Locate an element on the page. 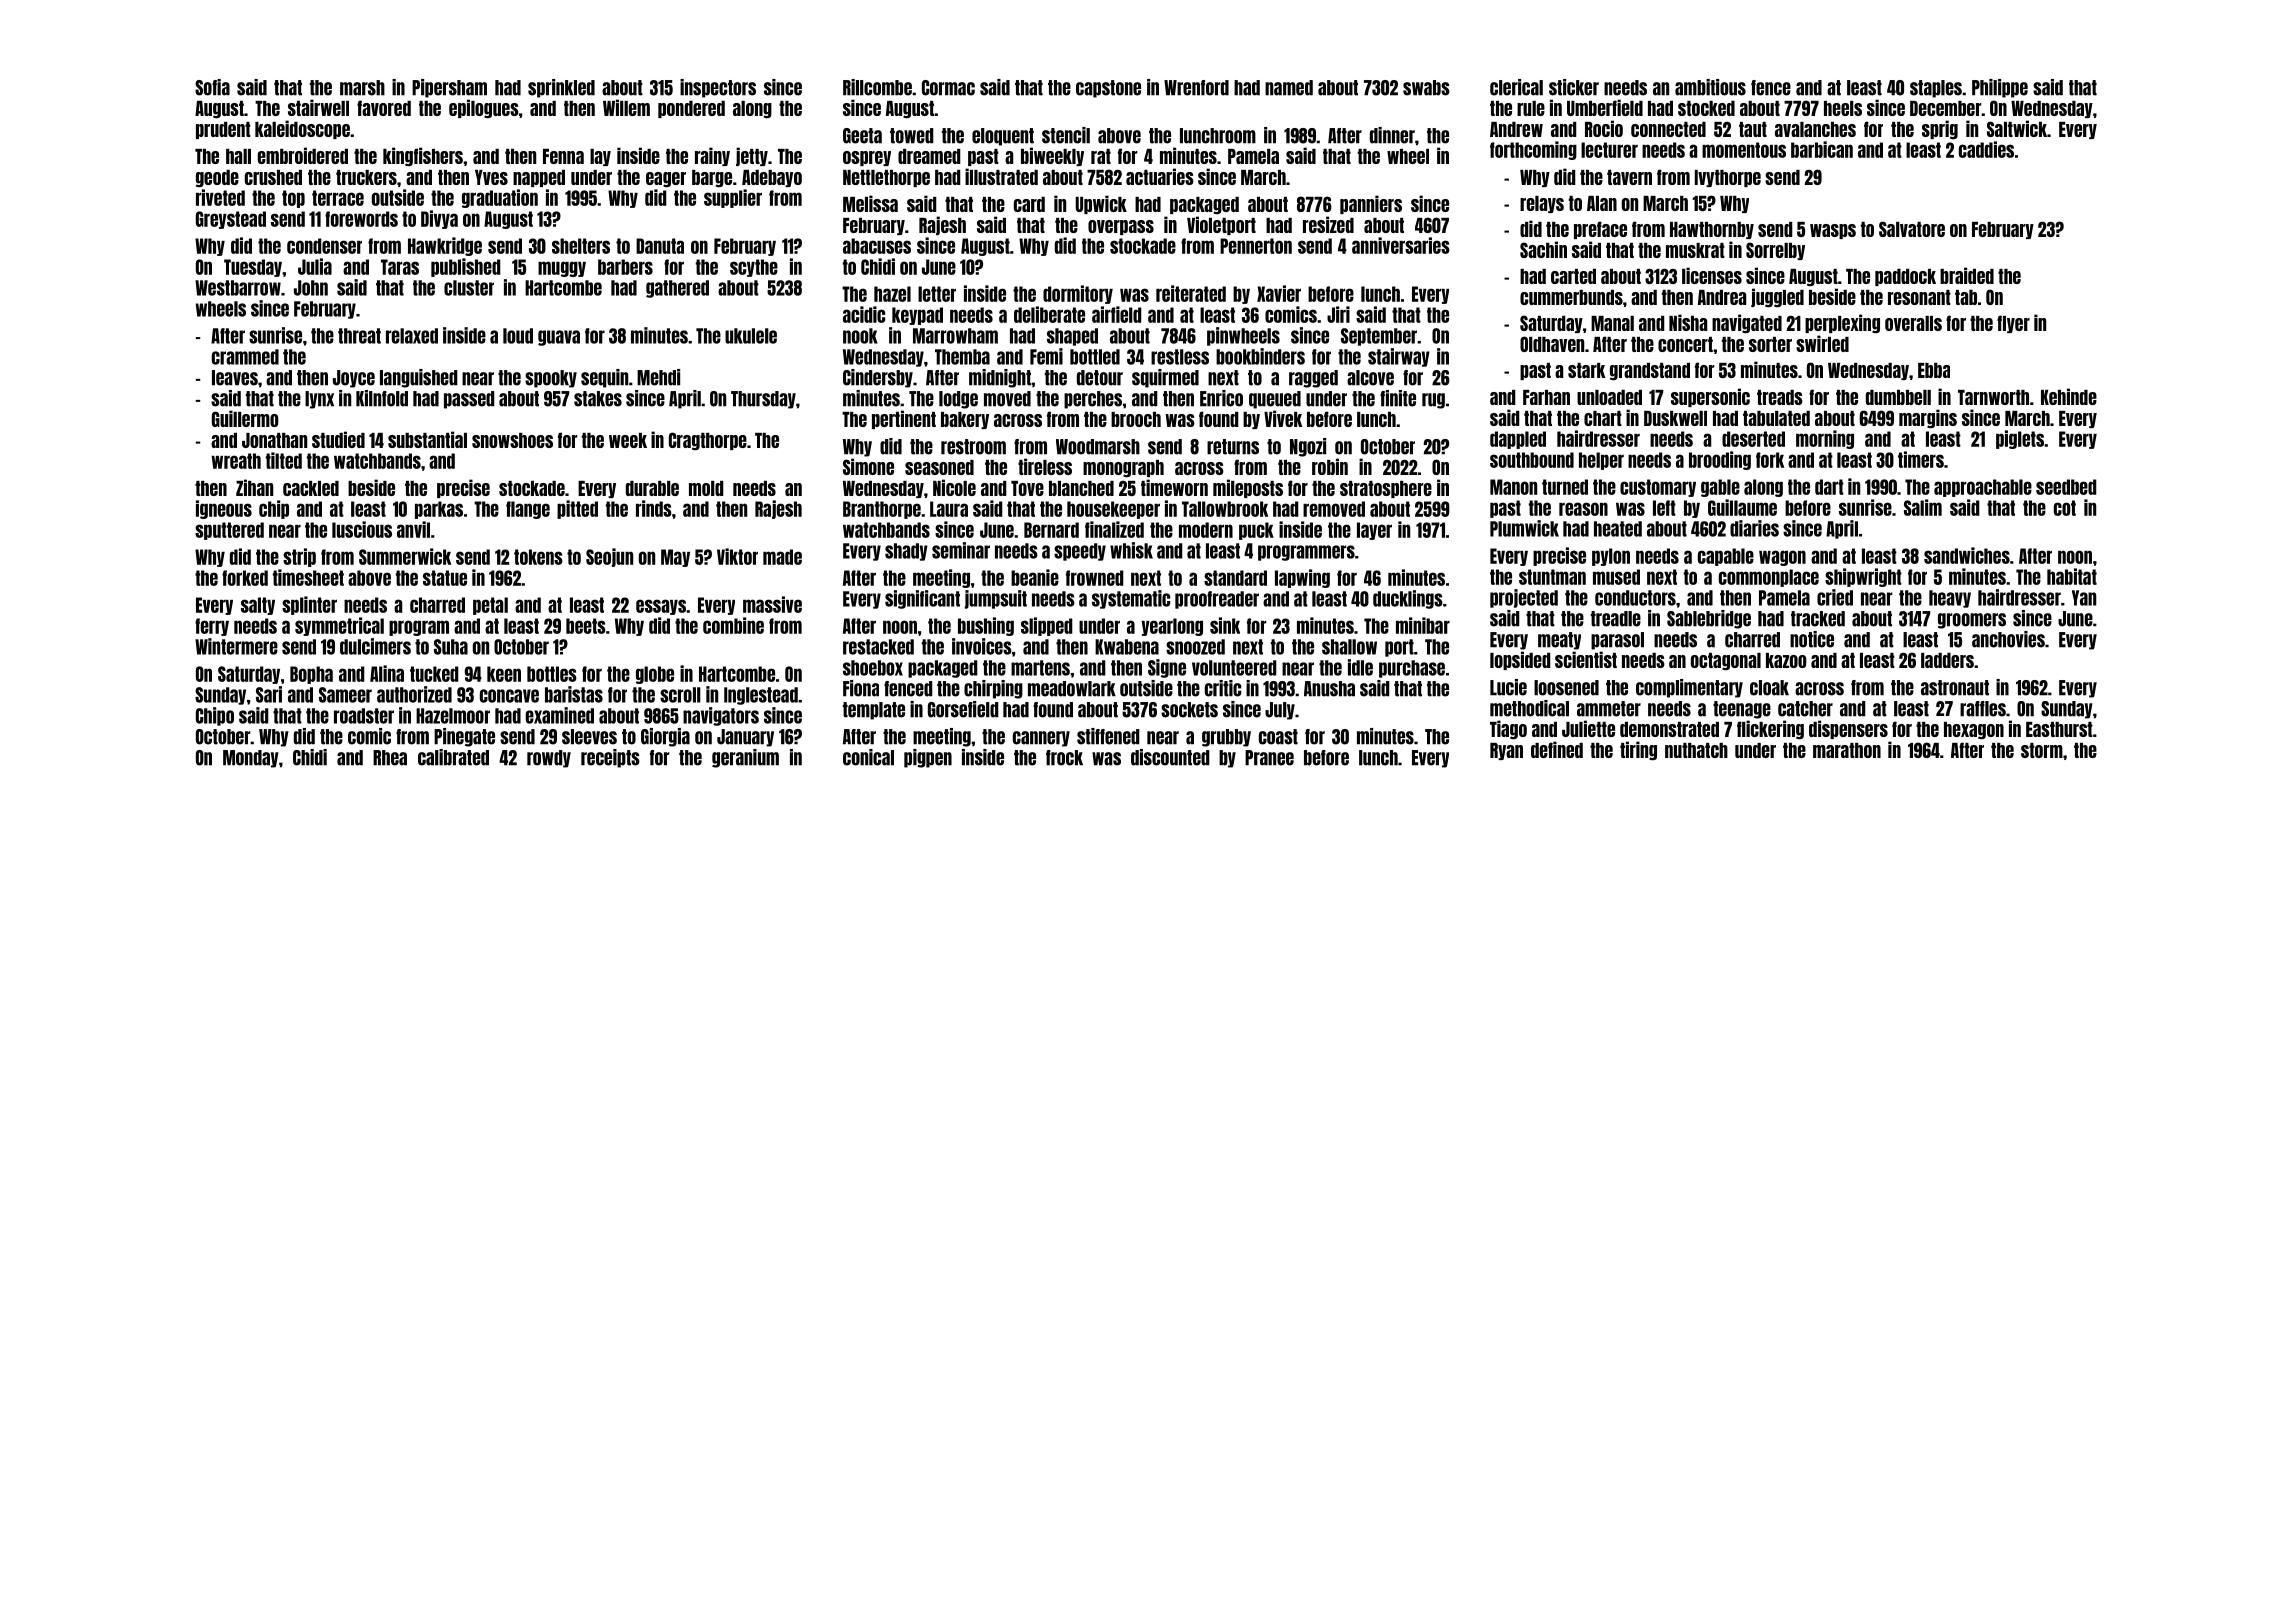  Ebba is located at coordinates (1934, 370).
